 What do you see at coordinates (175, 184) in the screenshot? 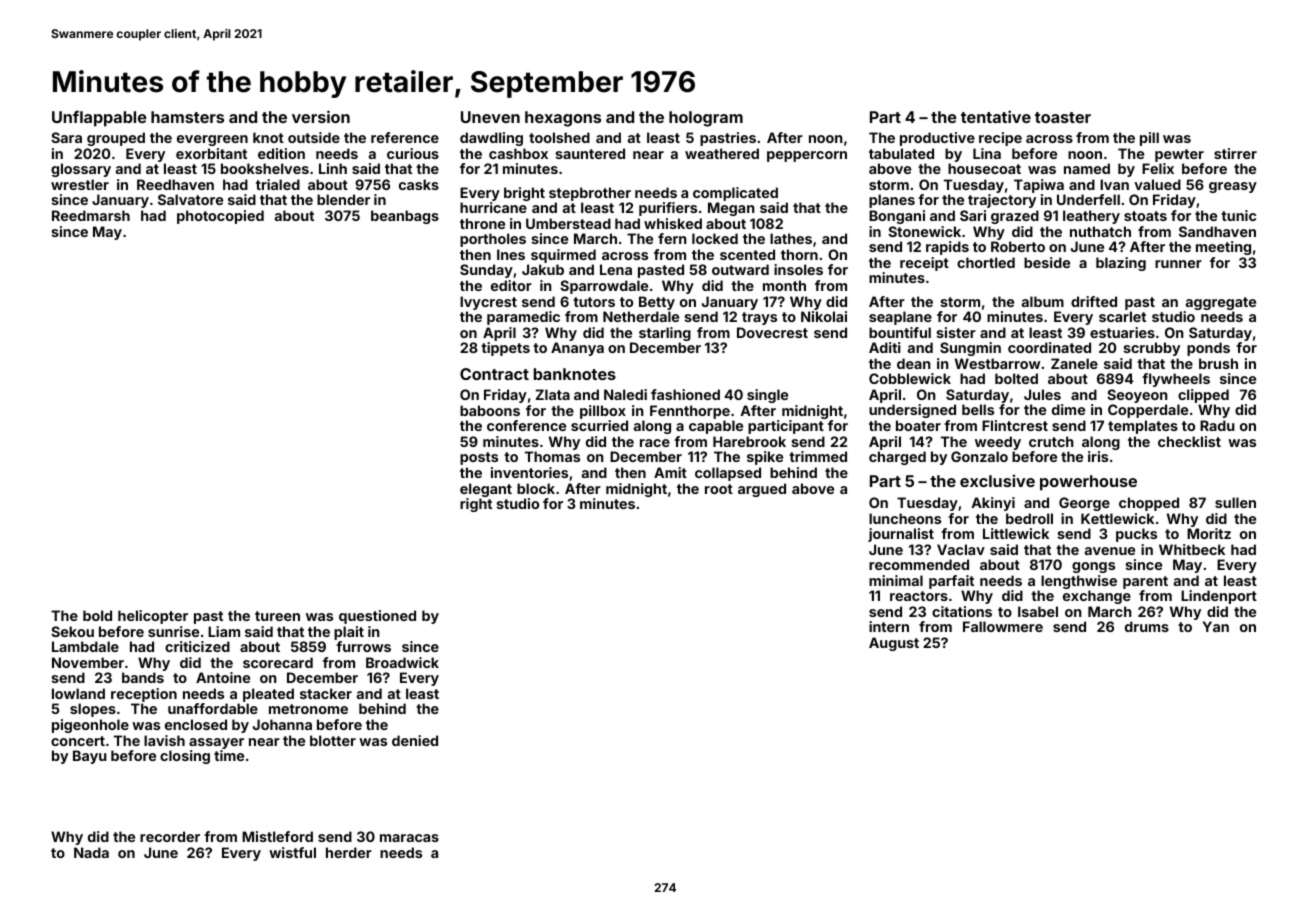
I see `Reedhaven` at bounding box center [175, 184].
